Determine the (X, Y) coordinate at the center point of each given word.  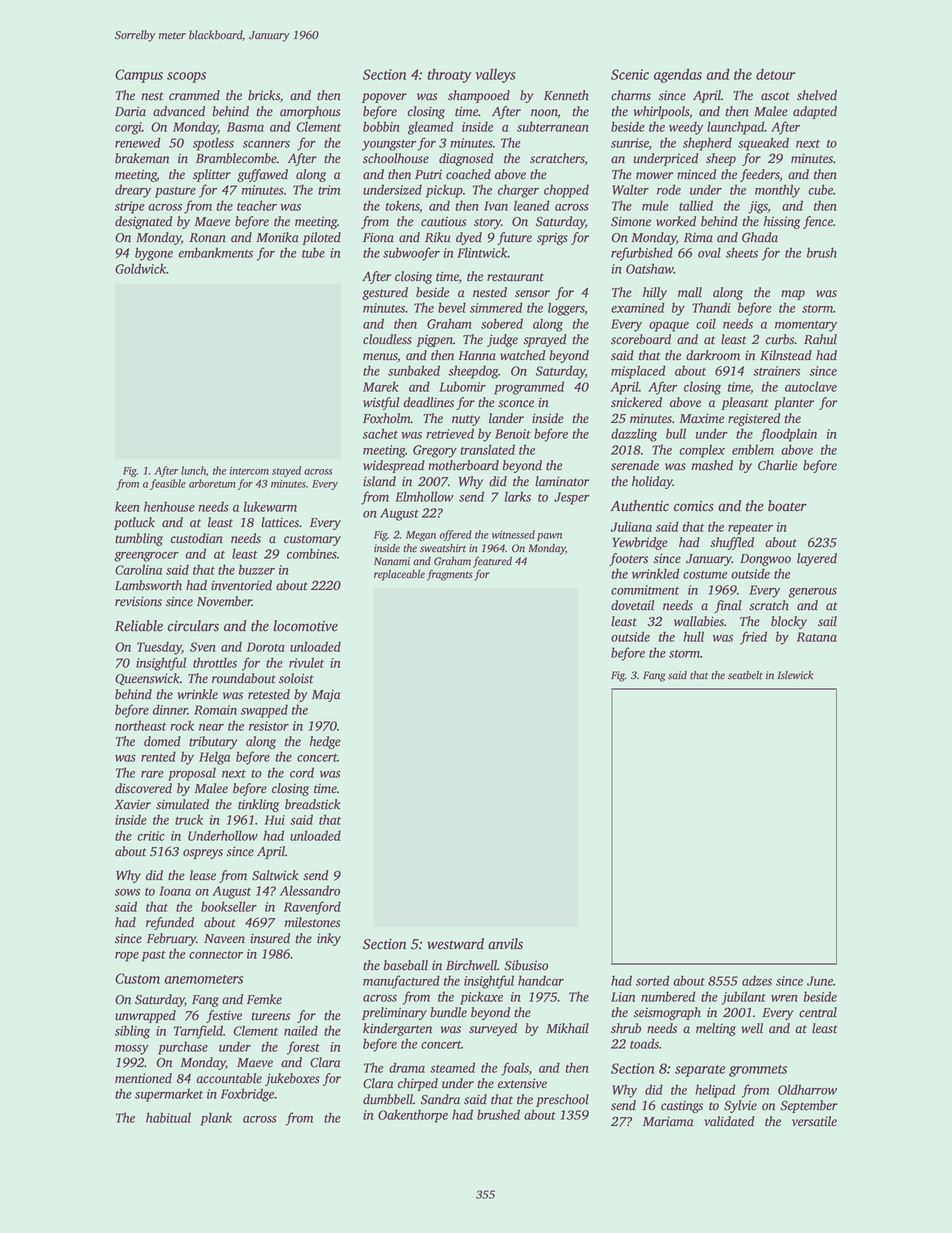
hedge (325, 742)
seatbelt (745, 675)
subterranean (553, 126)
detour (775, 74)
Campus (139, 76)
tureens (270, 1016)
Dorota (266, 647)
